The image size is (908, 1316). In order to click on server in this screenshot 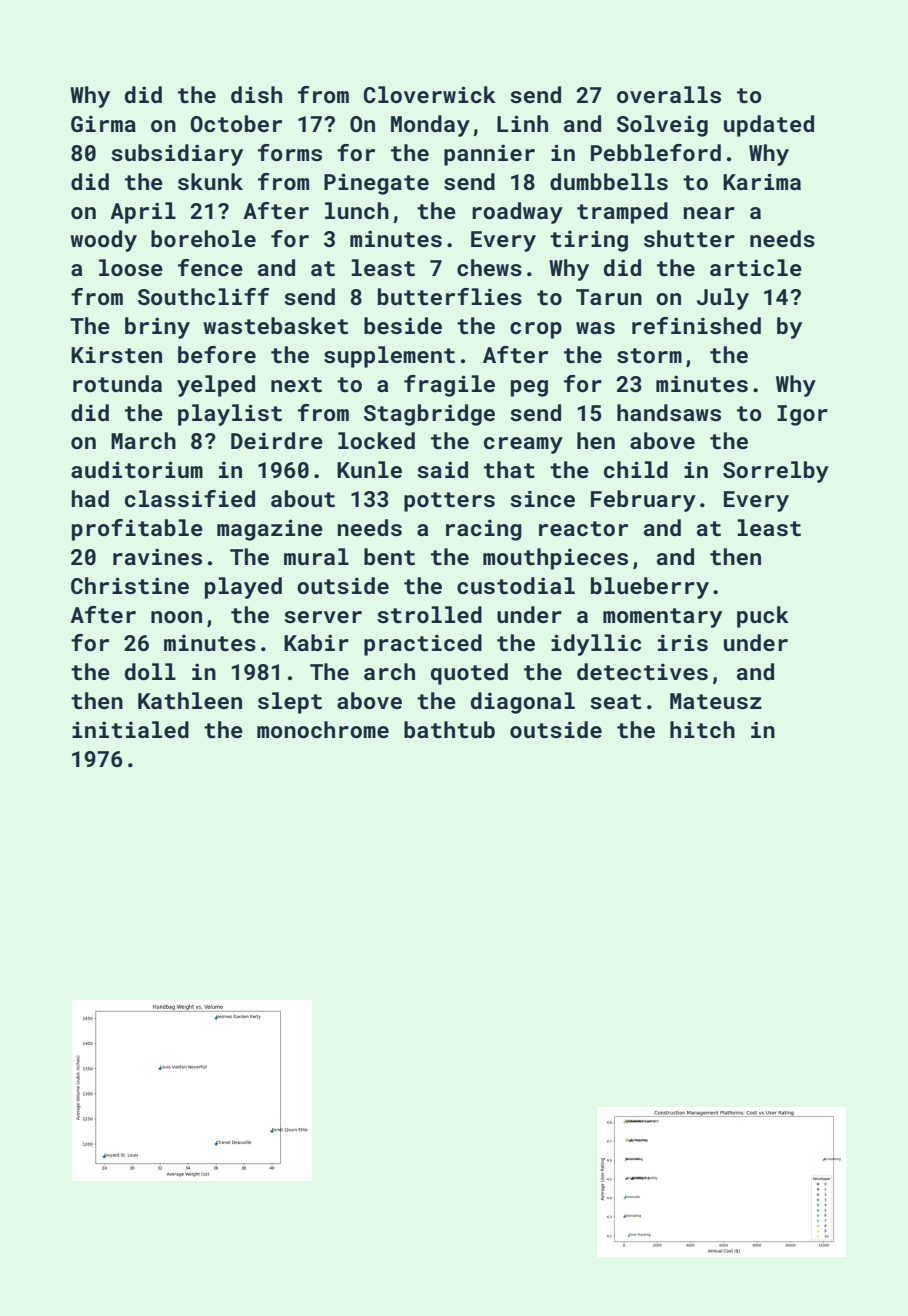, I will do `click(323, 617)`.
